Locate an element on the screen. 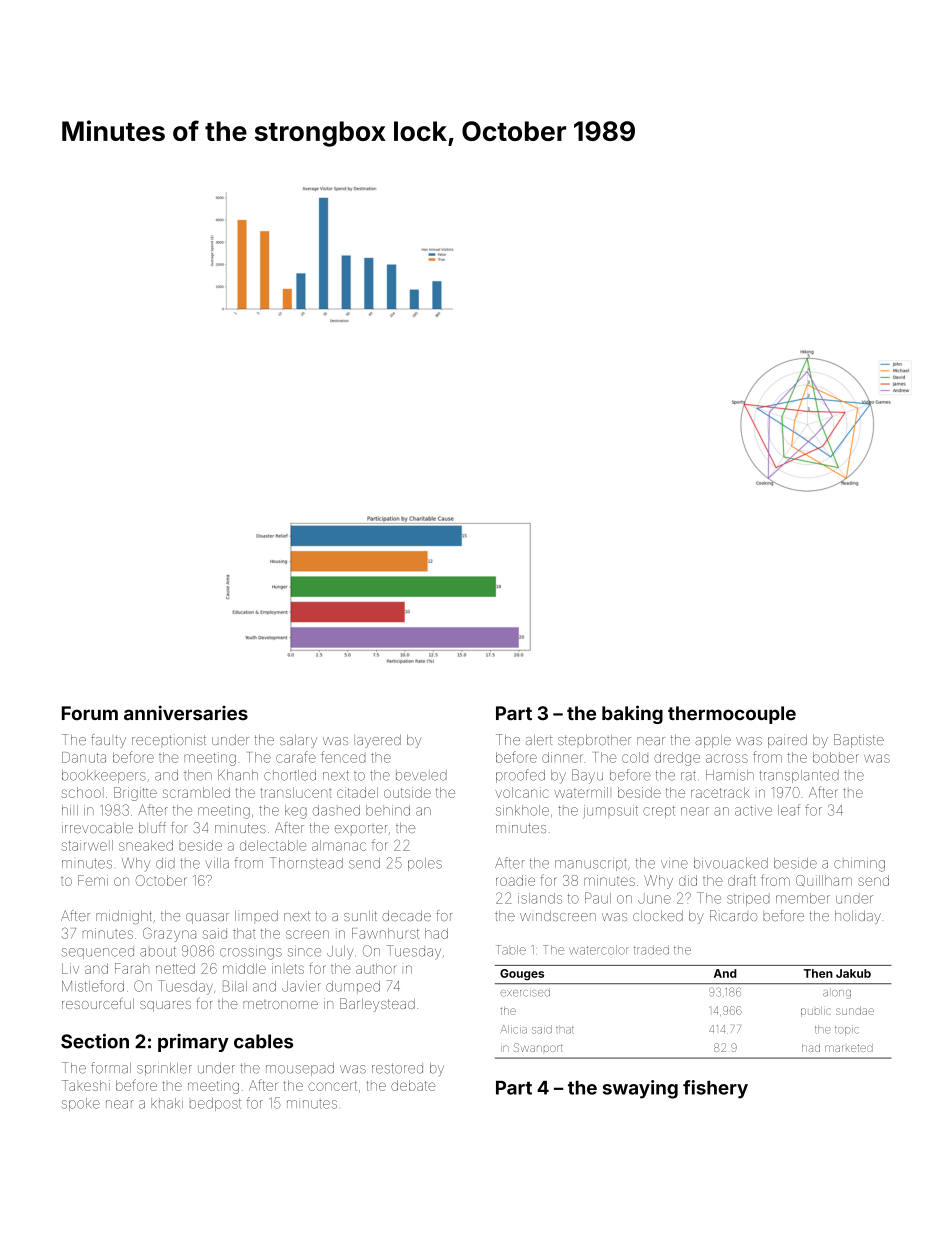 The width and height of the screenshot is (952, 1233). baking is located at coordinates (632, 714).
